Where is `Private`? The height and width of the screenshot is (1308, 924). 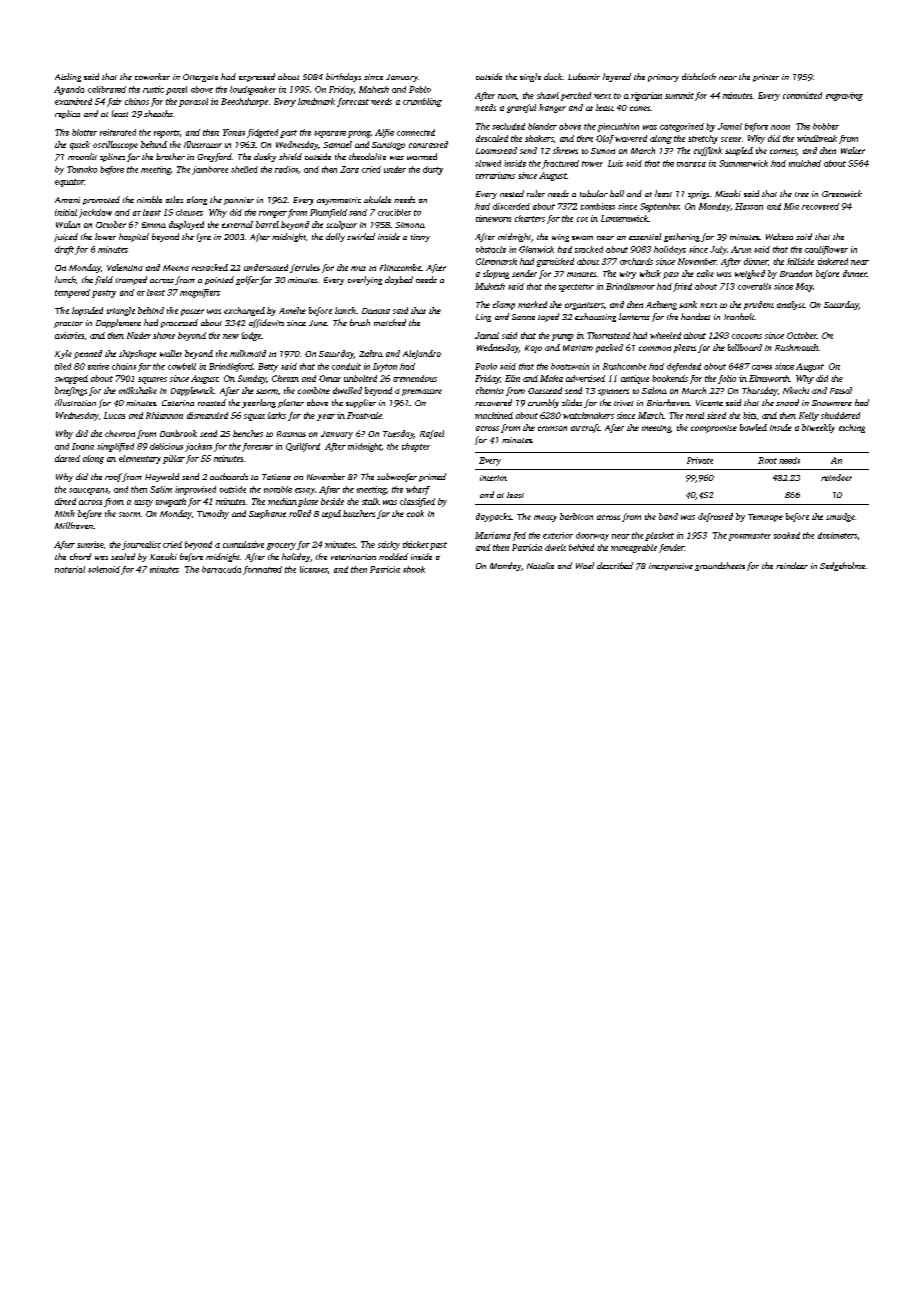 Private is located at coordinates (700, 460).
